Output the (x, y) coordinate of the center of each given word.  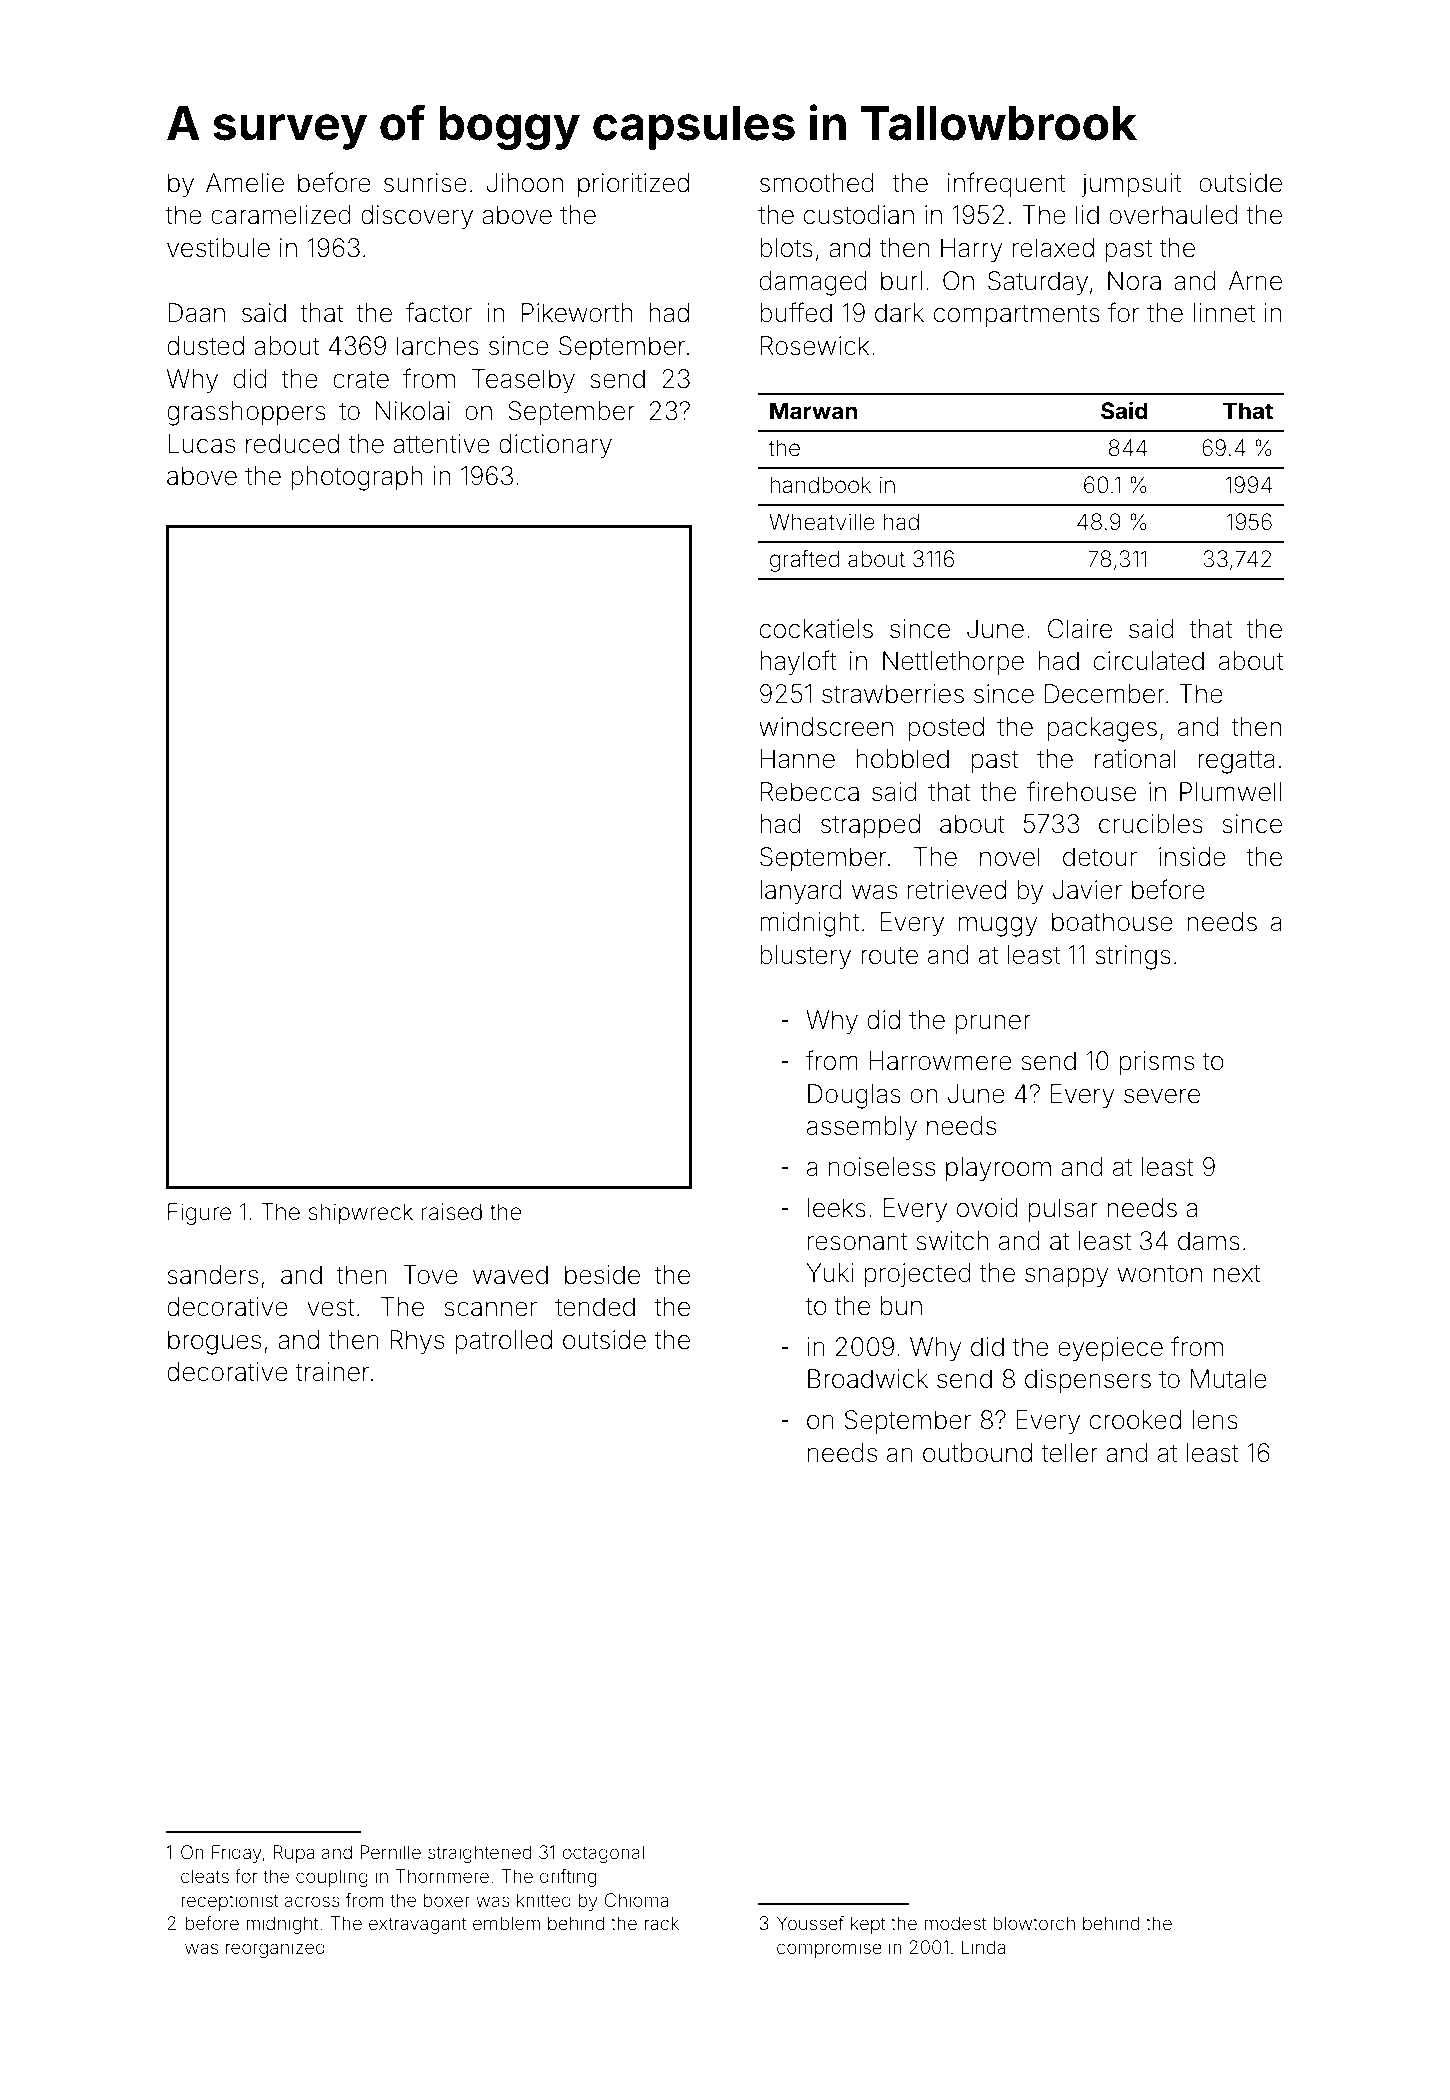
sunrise (425, 183)
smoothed (817, 183)
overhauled (1173, 215)
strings (1133, 957)
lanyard (801, 892)
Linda (983, 1947)
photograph (356, 478)
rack (662, 1923)
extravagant (417, 1925)
